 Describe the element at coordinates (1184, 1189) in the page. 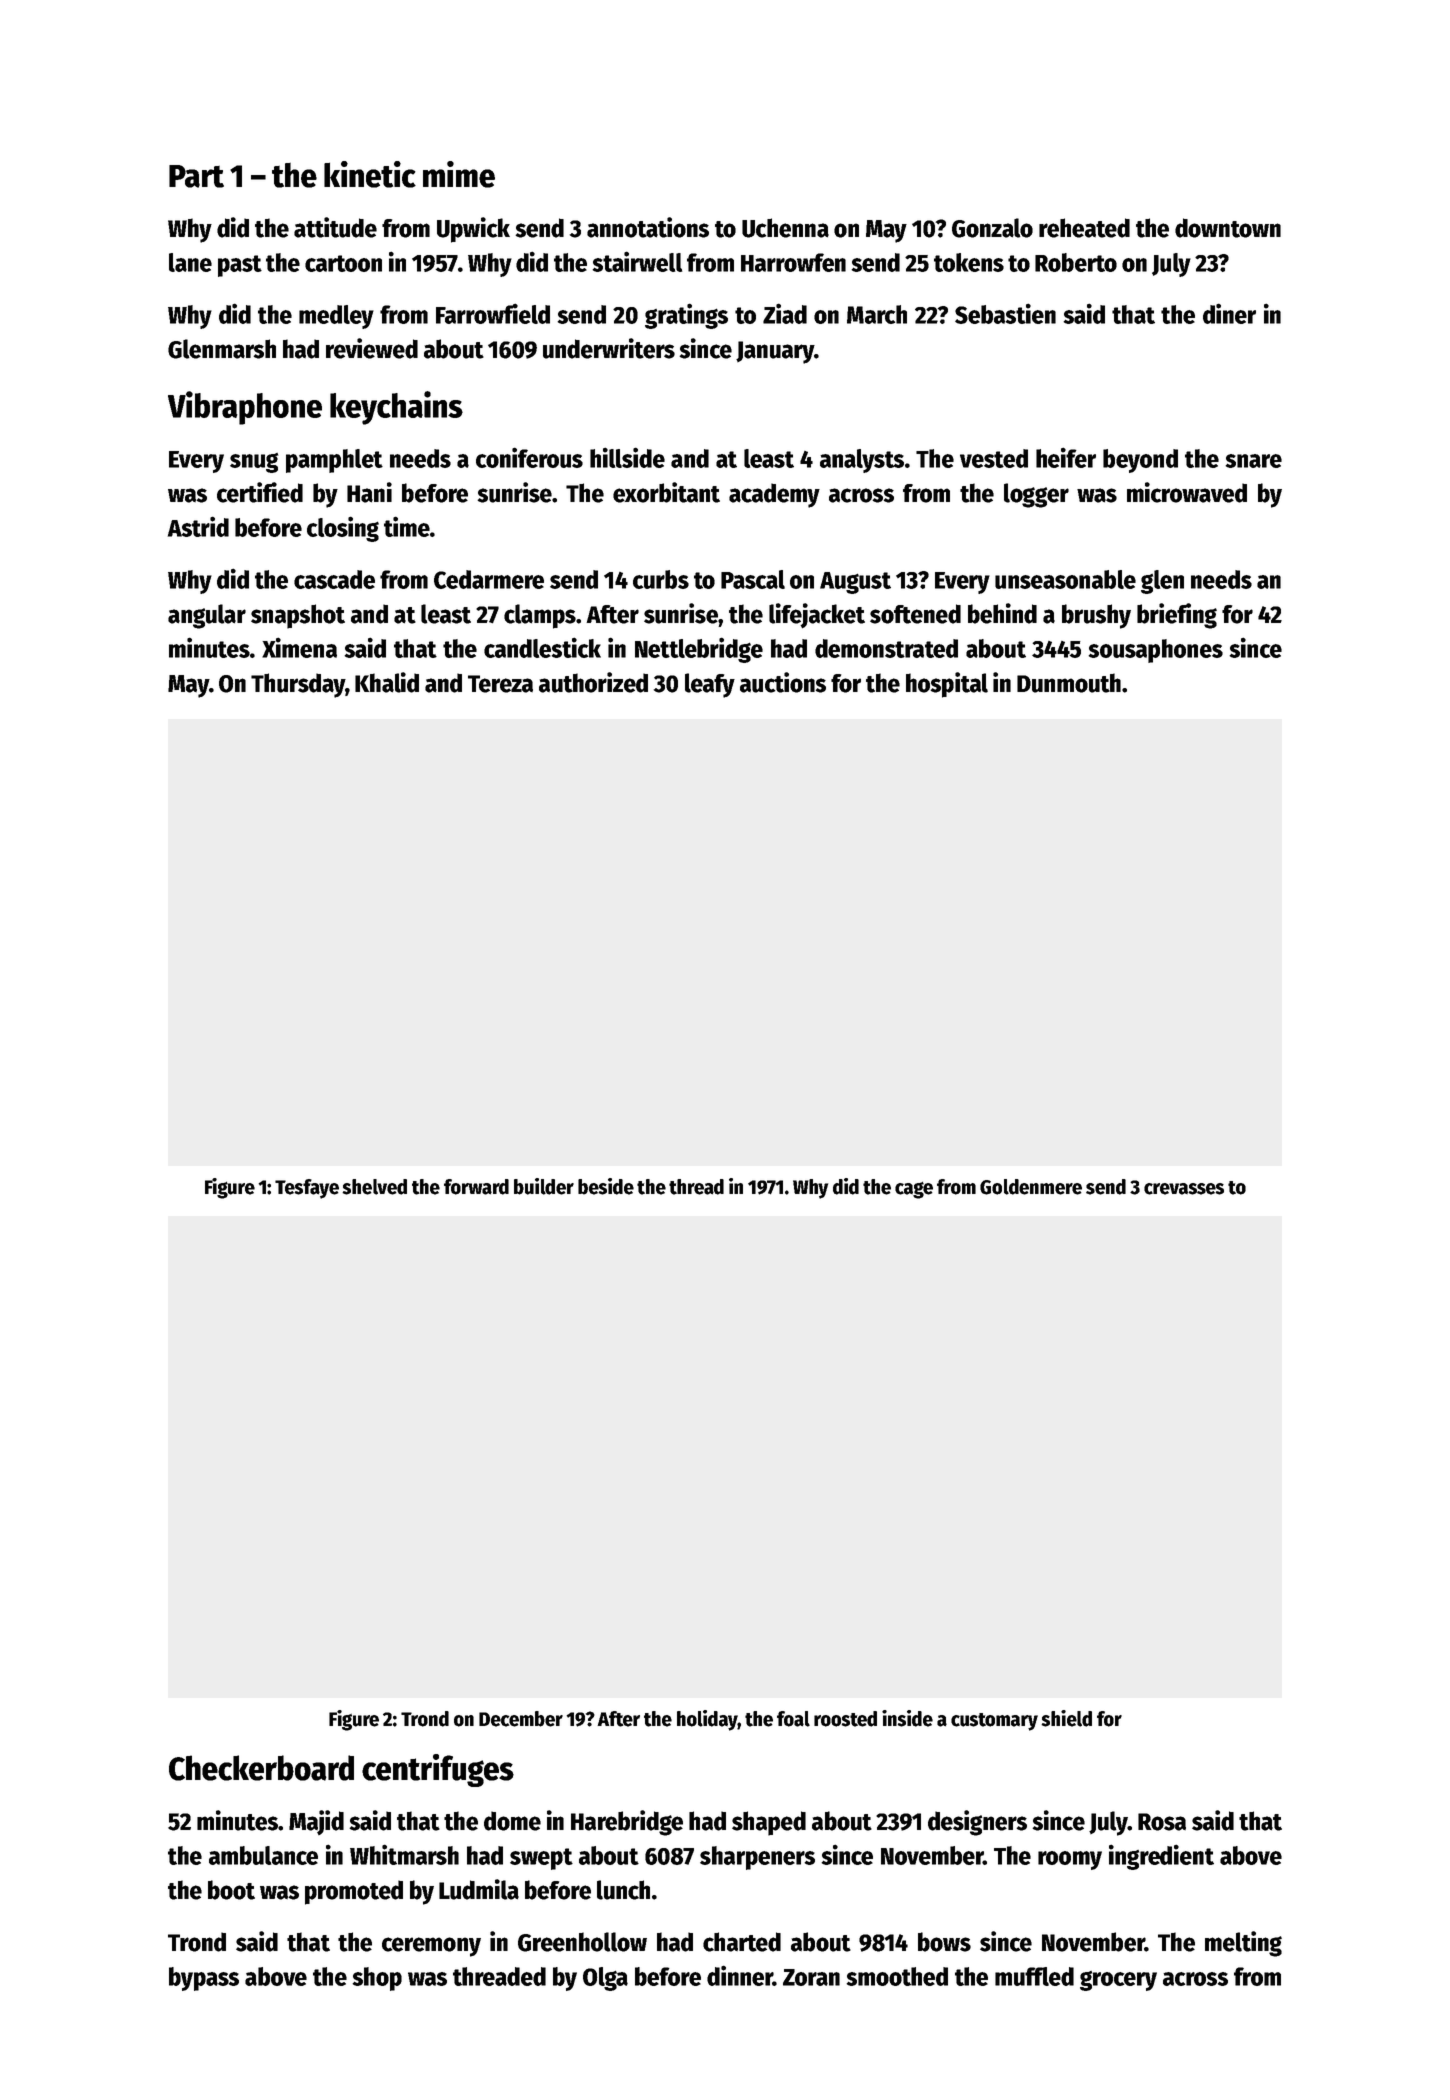

I see `crevasses` at that location.
